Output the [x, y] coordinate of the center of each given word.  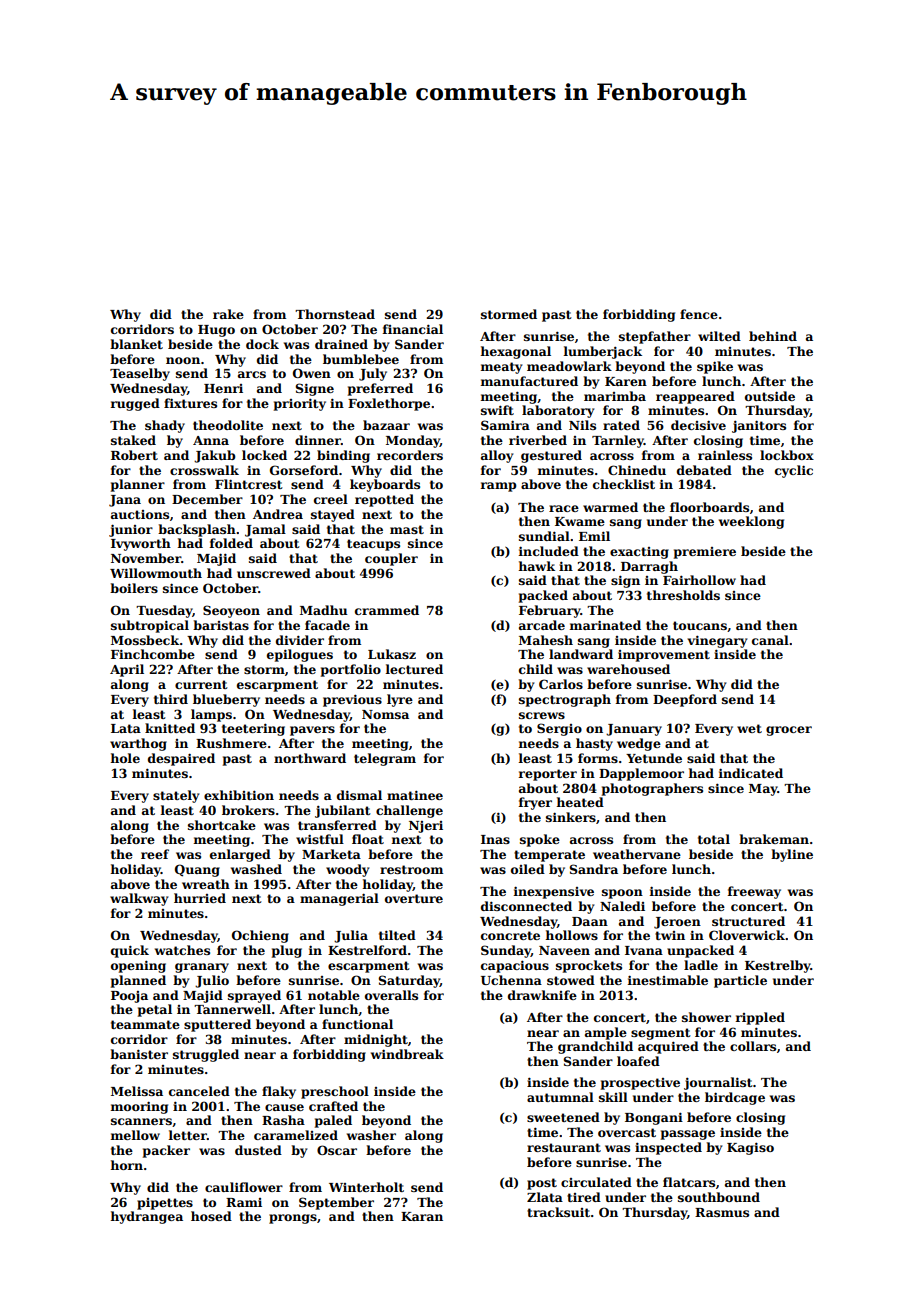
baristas [221, 625]
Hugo [216, 331]
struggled [206, 1055]
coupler [391, 559]
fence [699, 314]
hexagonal [516, 352]
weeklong [751, 522]
